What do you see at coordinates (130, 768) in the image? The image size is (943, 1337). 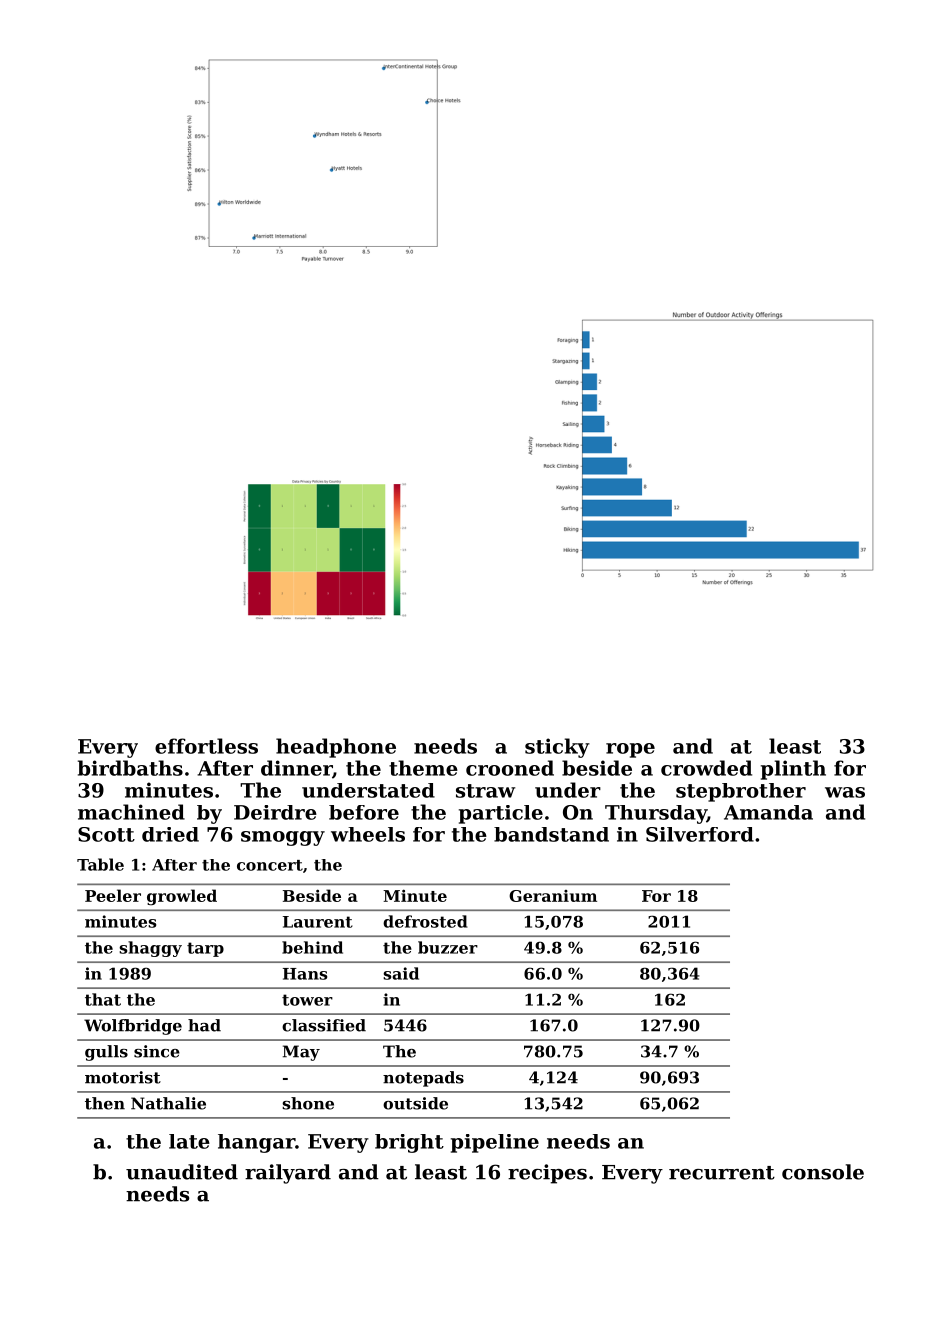 I see `birdbaths` at bounding box center [130, 768].
